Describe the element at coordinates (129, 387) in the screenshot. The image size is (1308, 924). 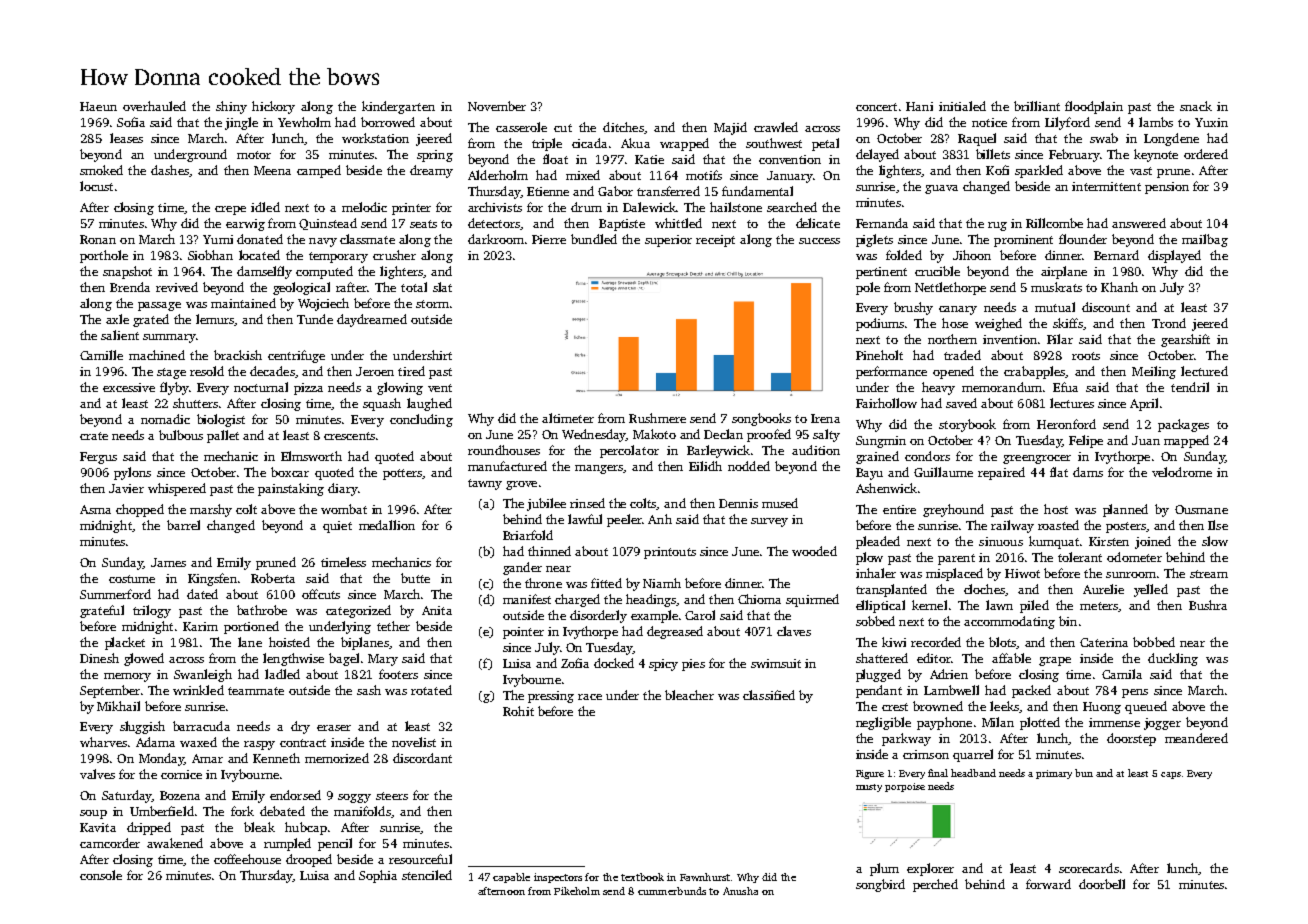
I see `excessive` at that location.
